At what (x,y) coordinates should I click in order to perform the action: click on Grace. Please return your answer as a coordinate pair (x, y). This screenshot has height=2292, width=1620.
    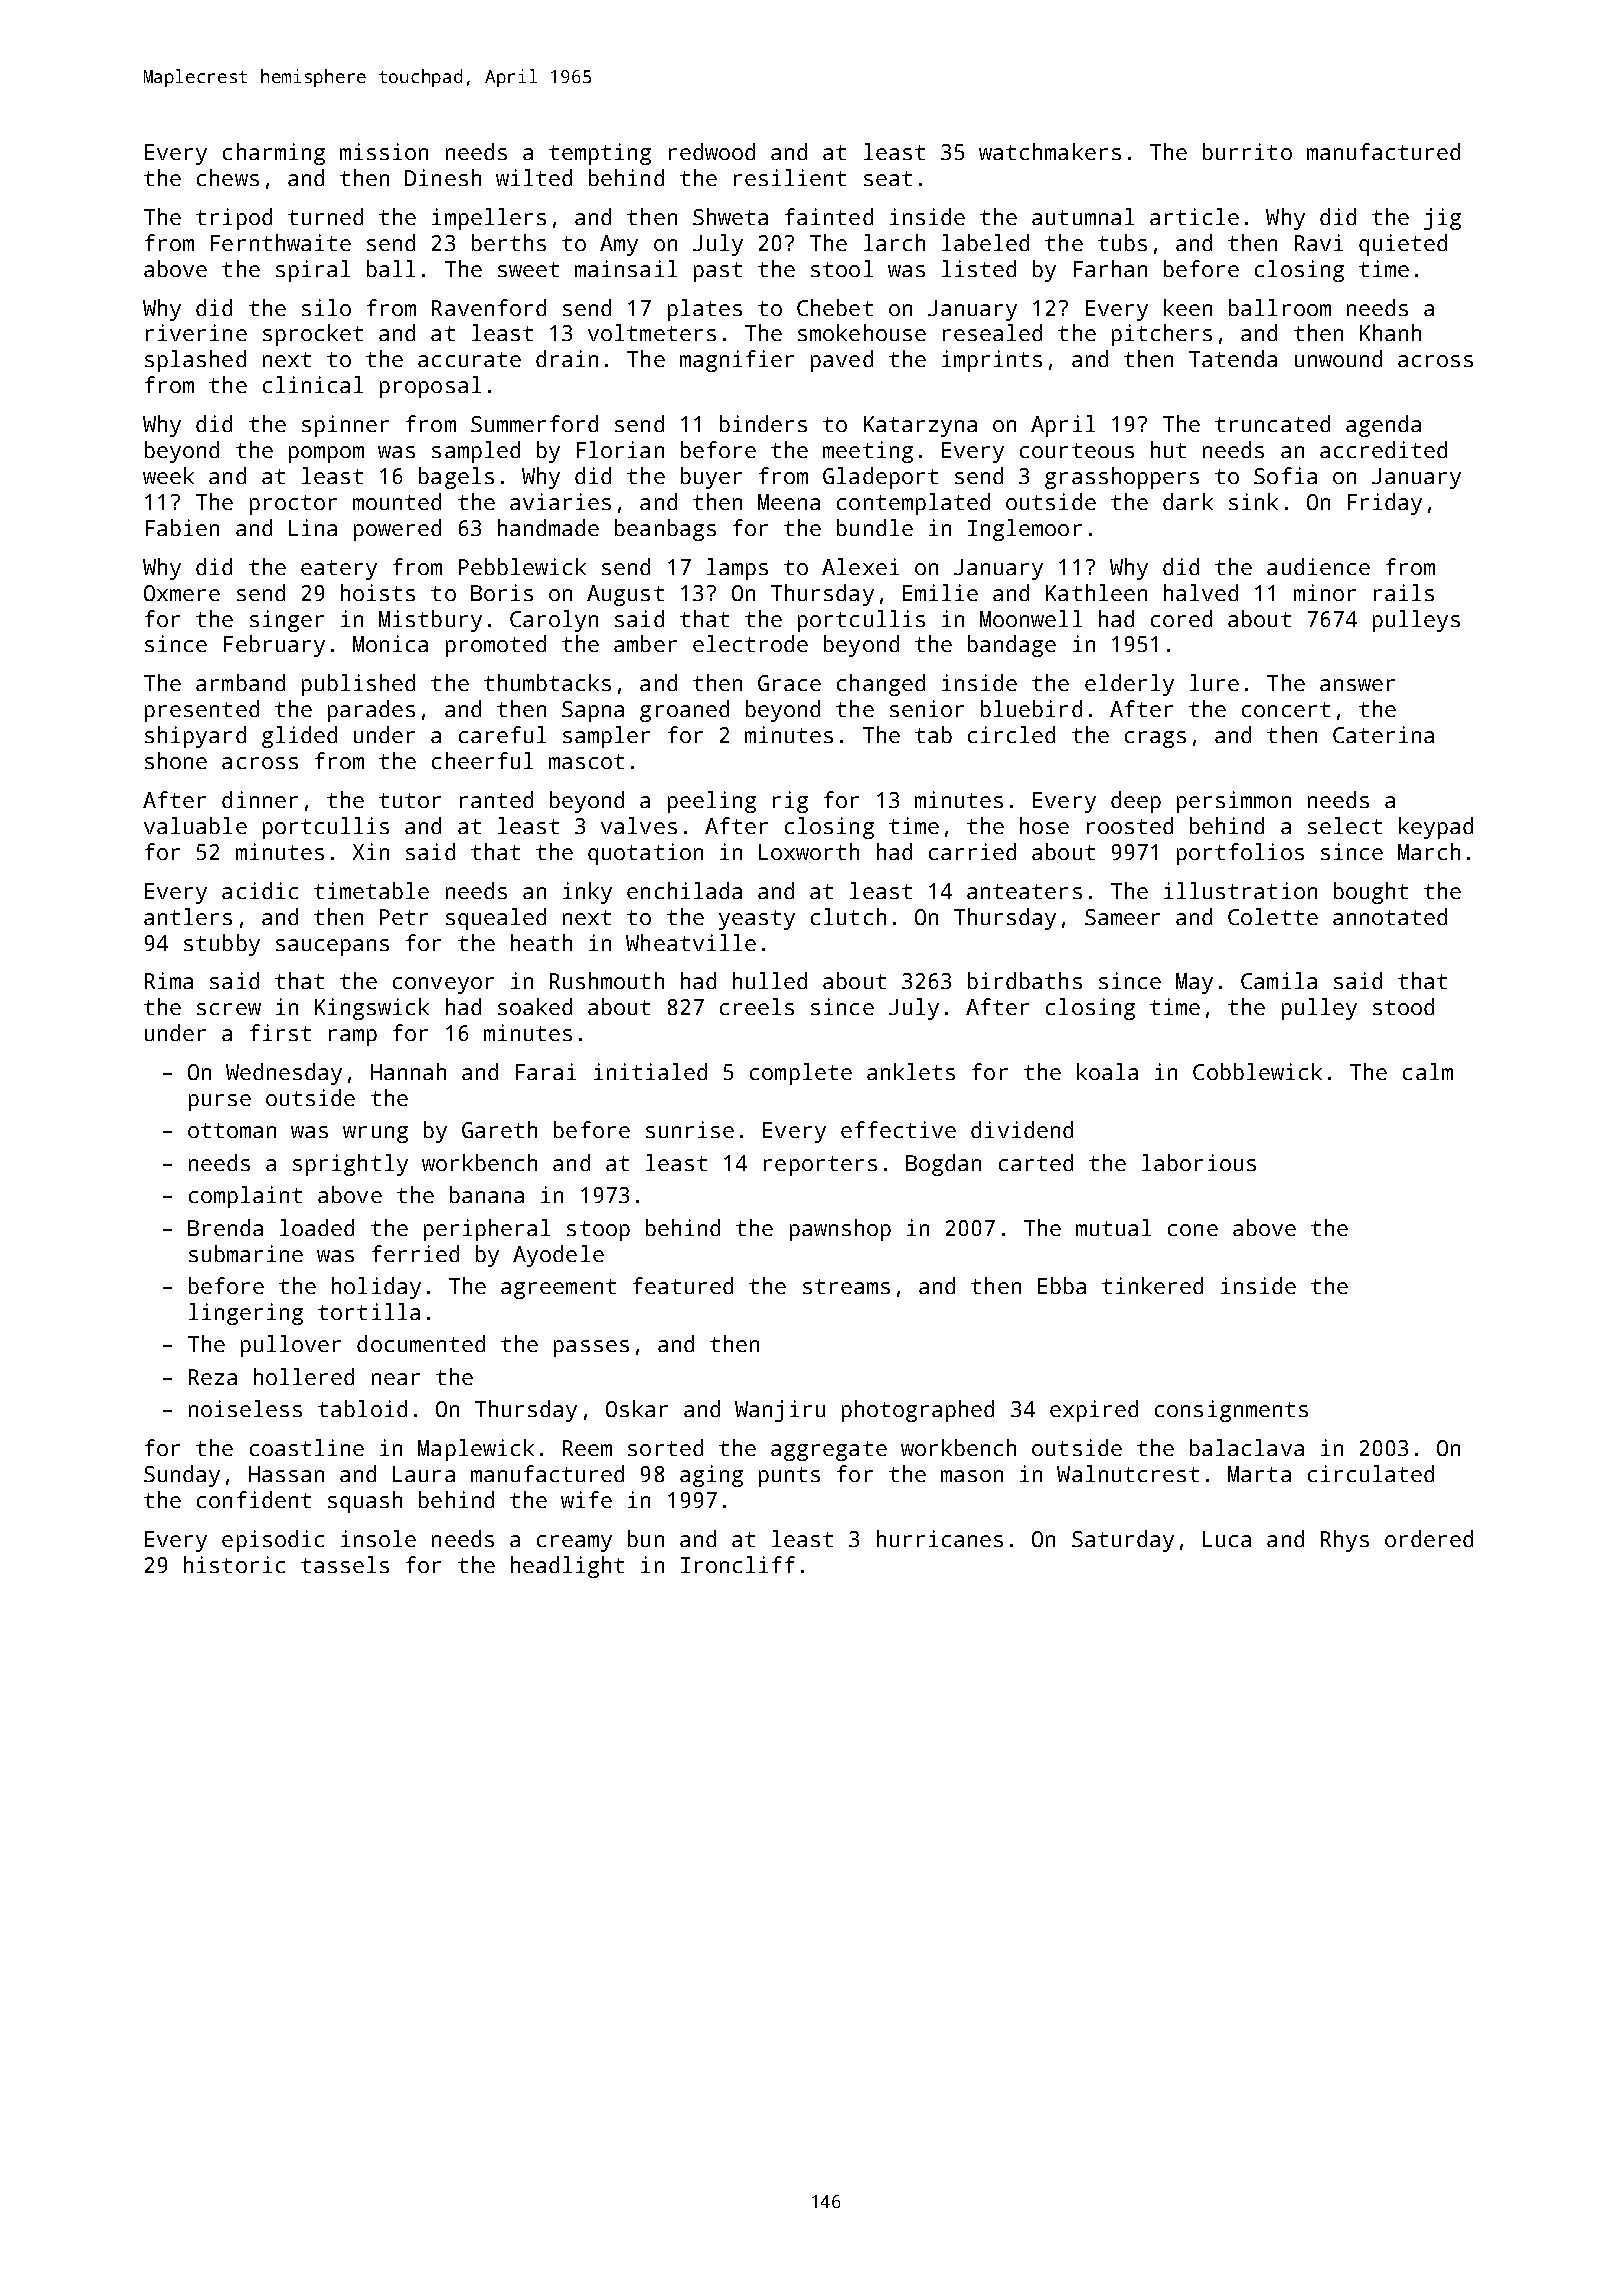
    Looking at the image, I should click on (789, 683).
